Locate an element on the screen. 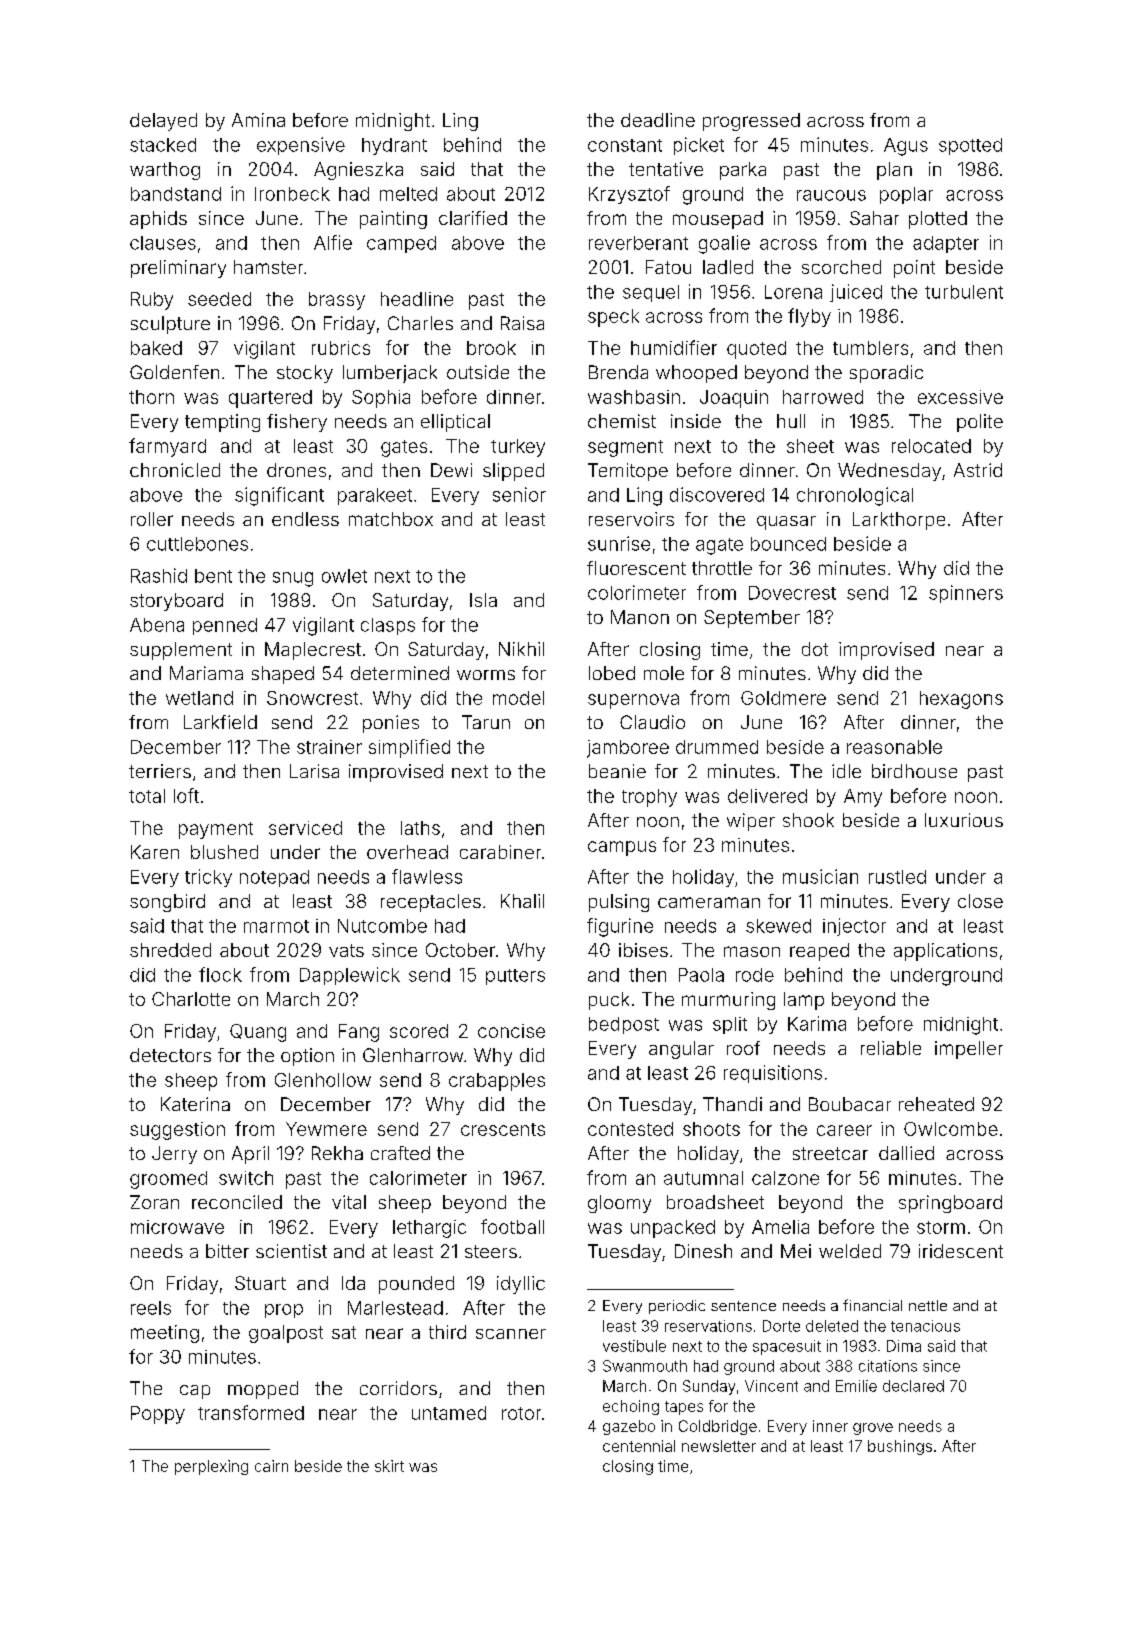  perplexing is located at coordinates (211, 1467).
